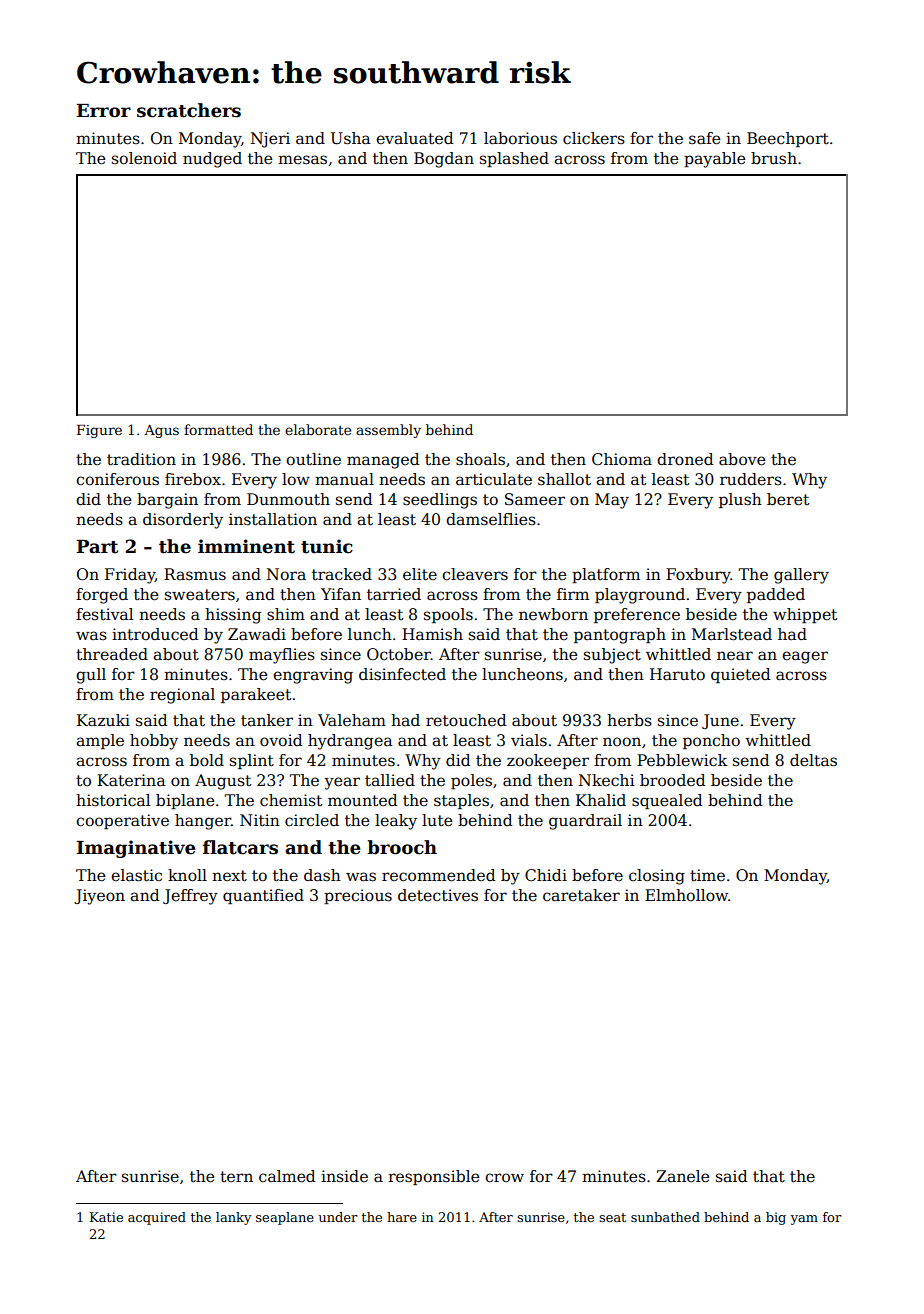 Image resolution: width=924 pixels, height=1314 pixels. Describe the element at coordinates (514, 159) in the image. I see `splashed` at that location.
